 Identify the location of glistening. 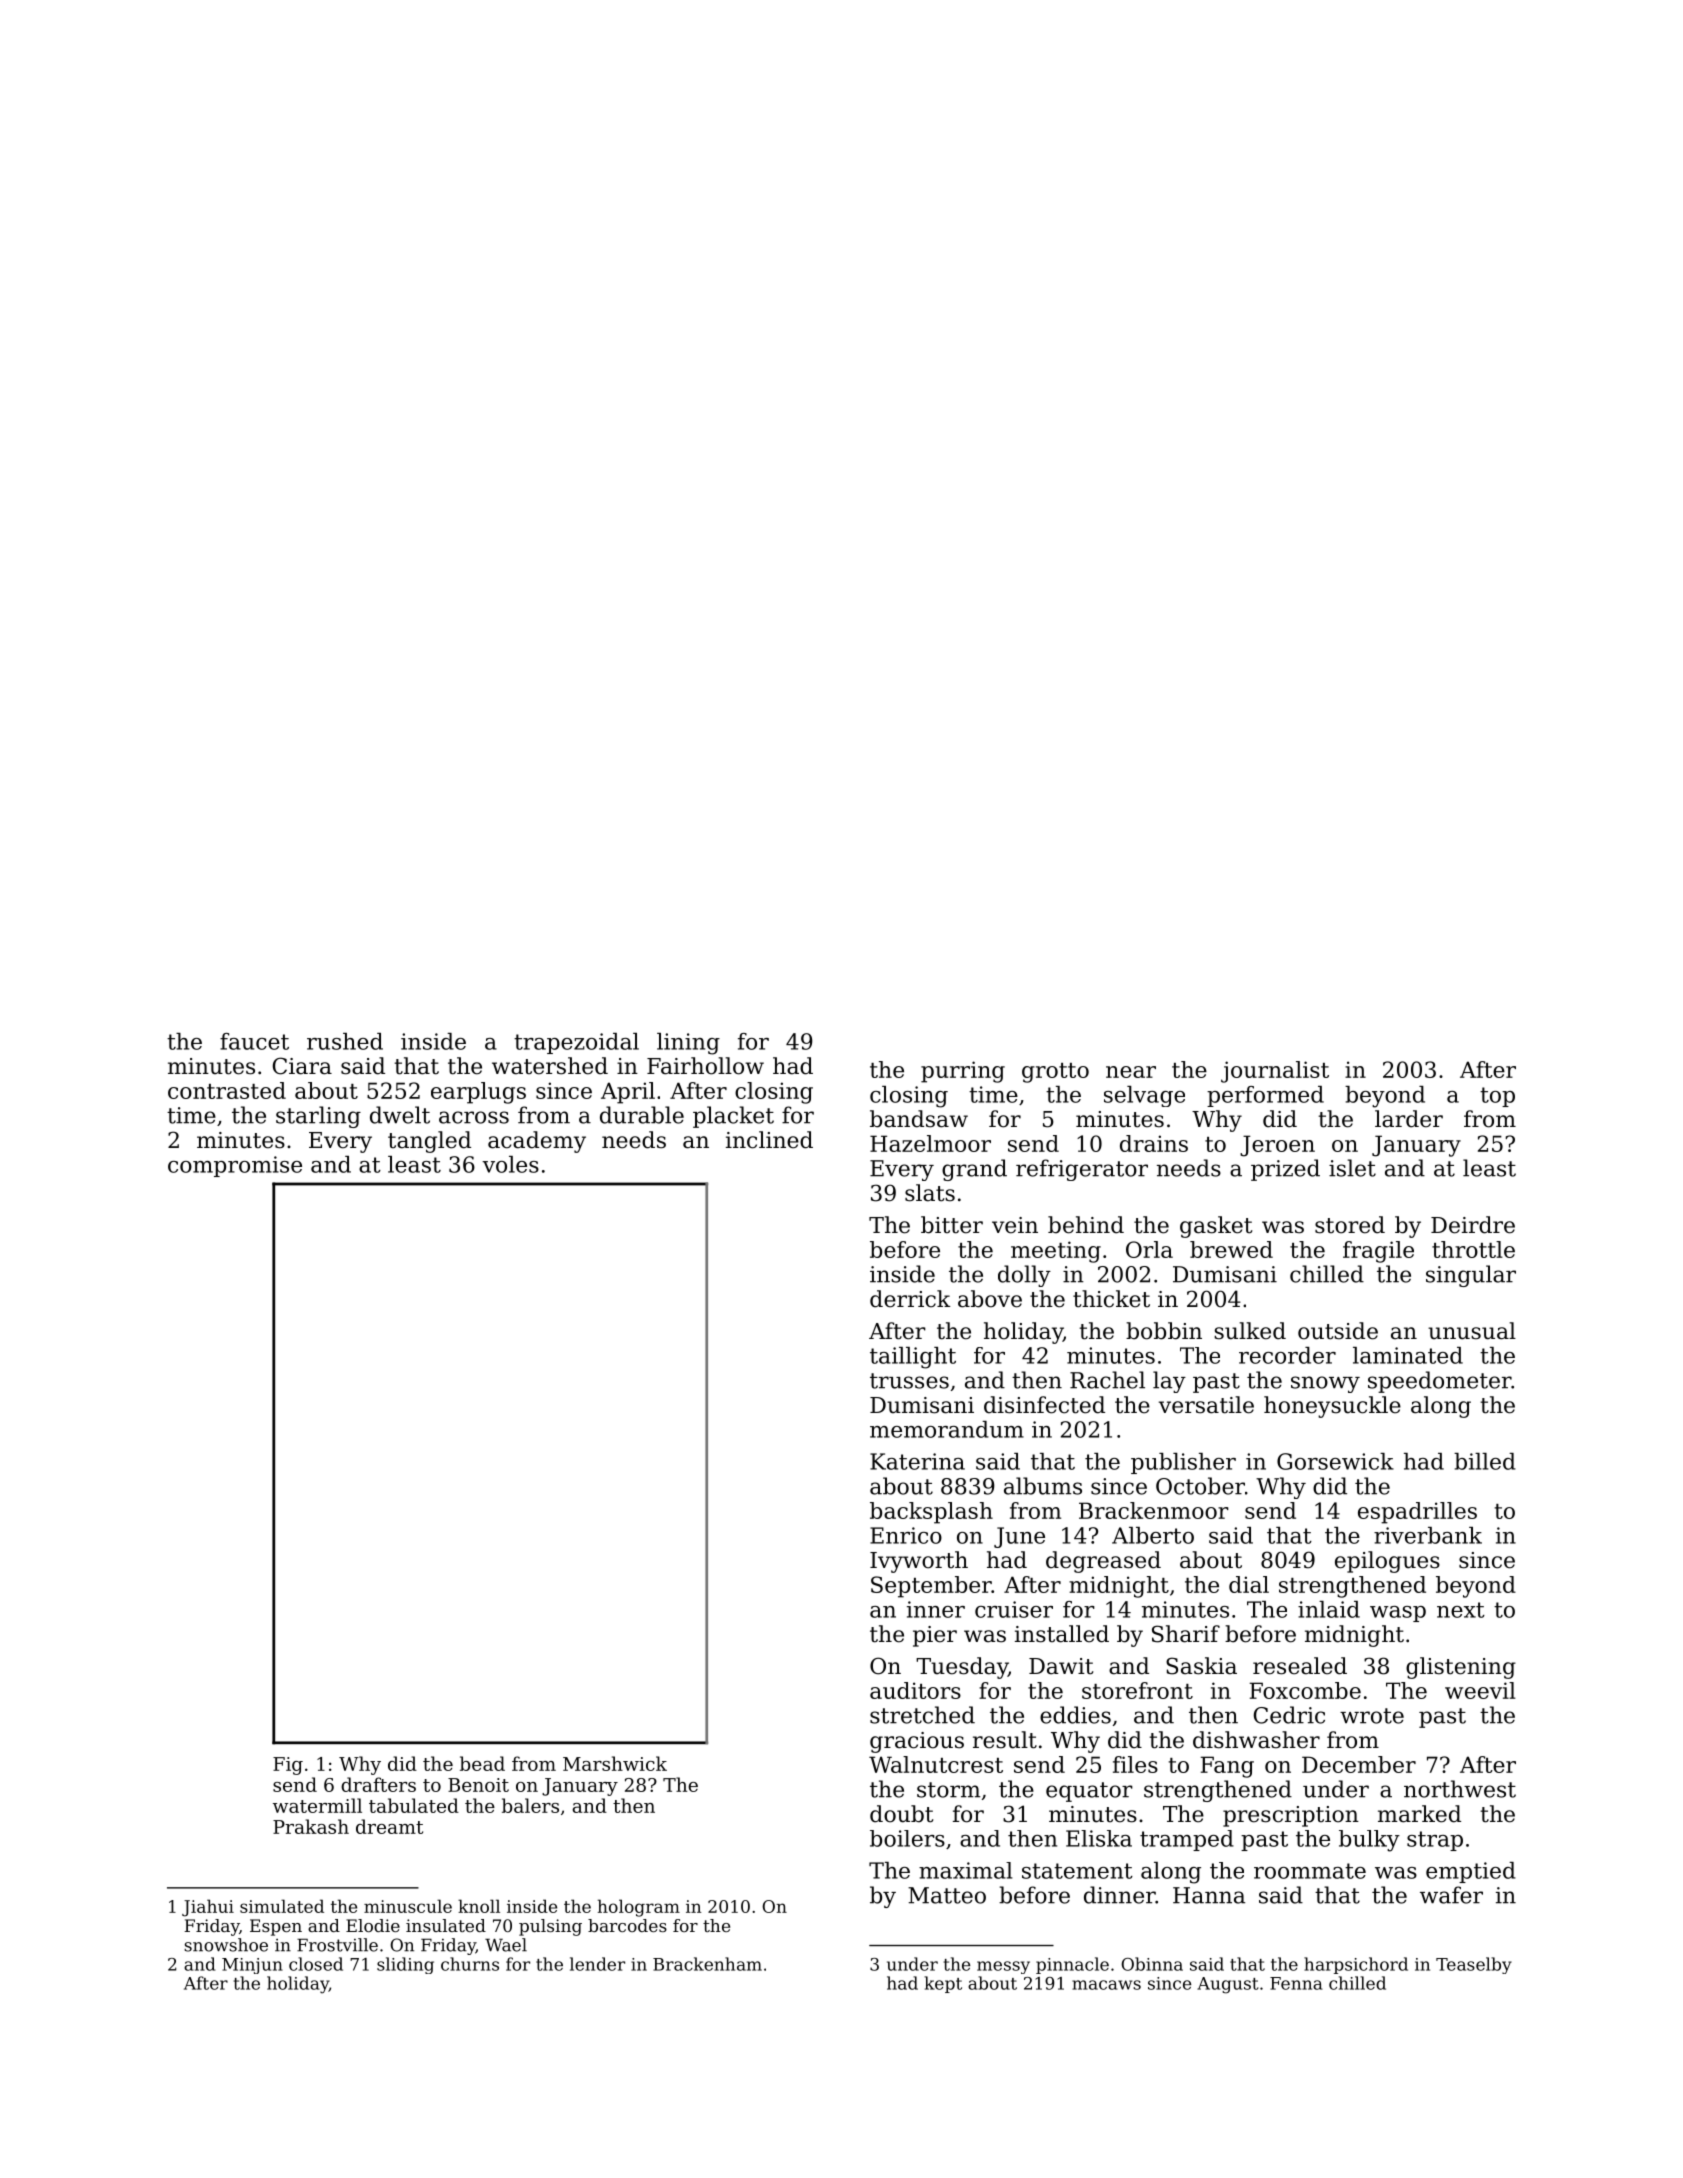
(1461, 1668).
